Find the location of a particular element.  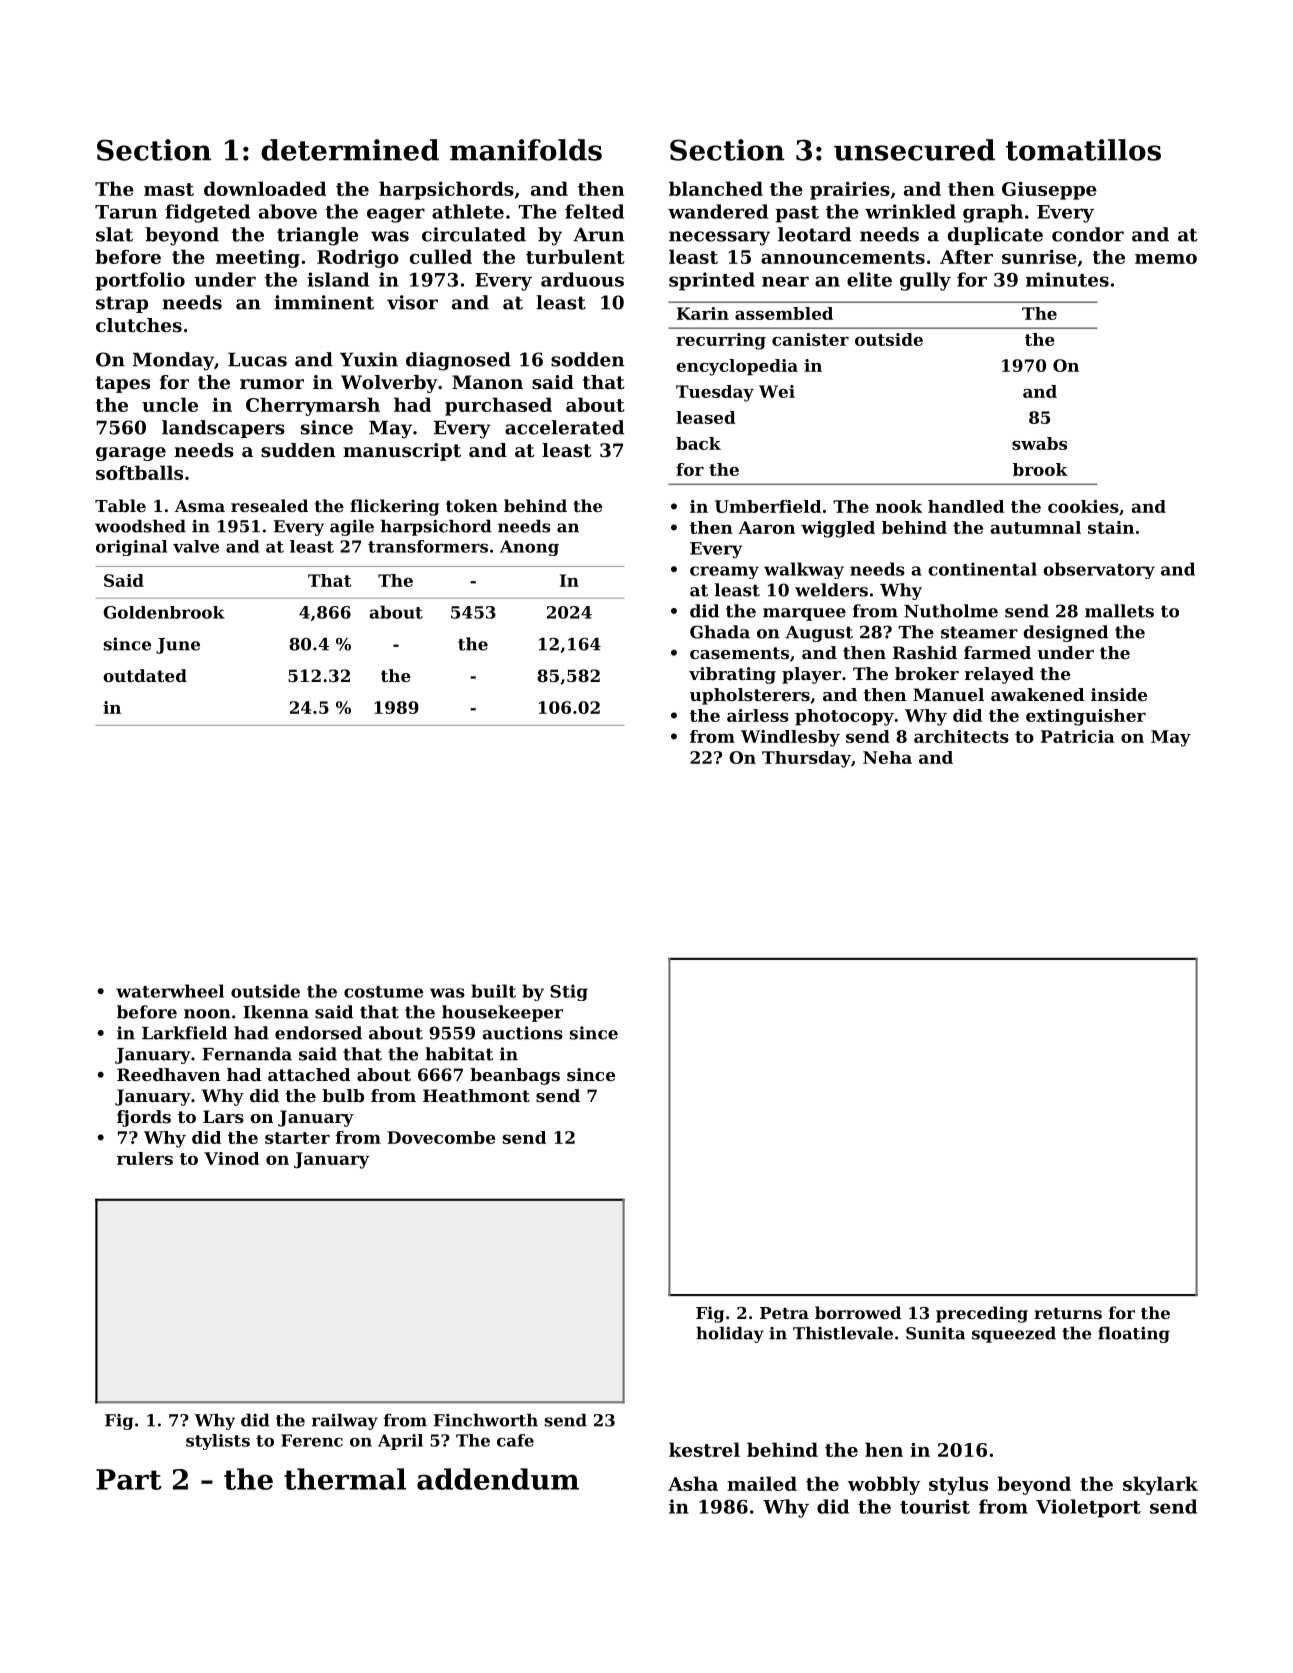

unsecured is located at coordinates (914, 150).
